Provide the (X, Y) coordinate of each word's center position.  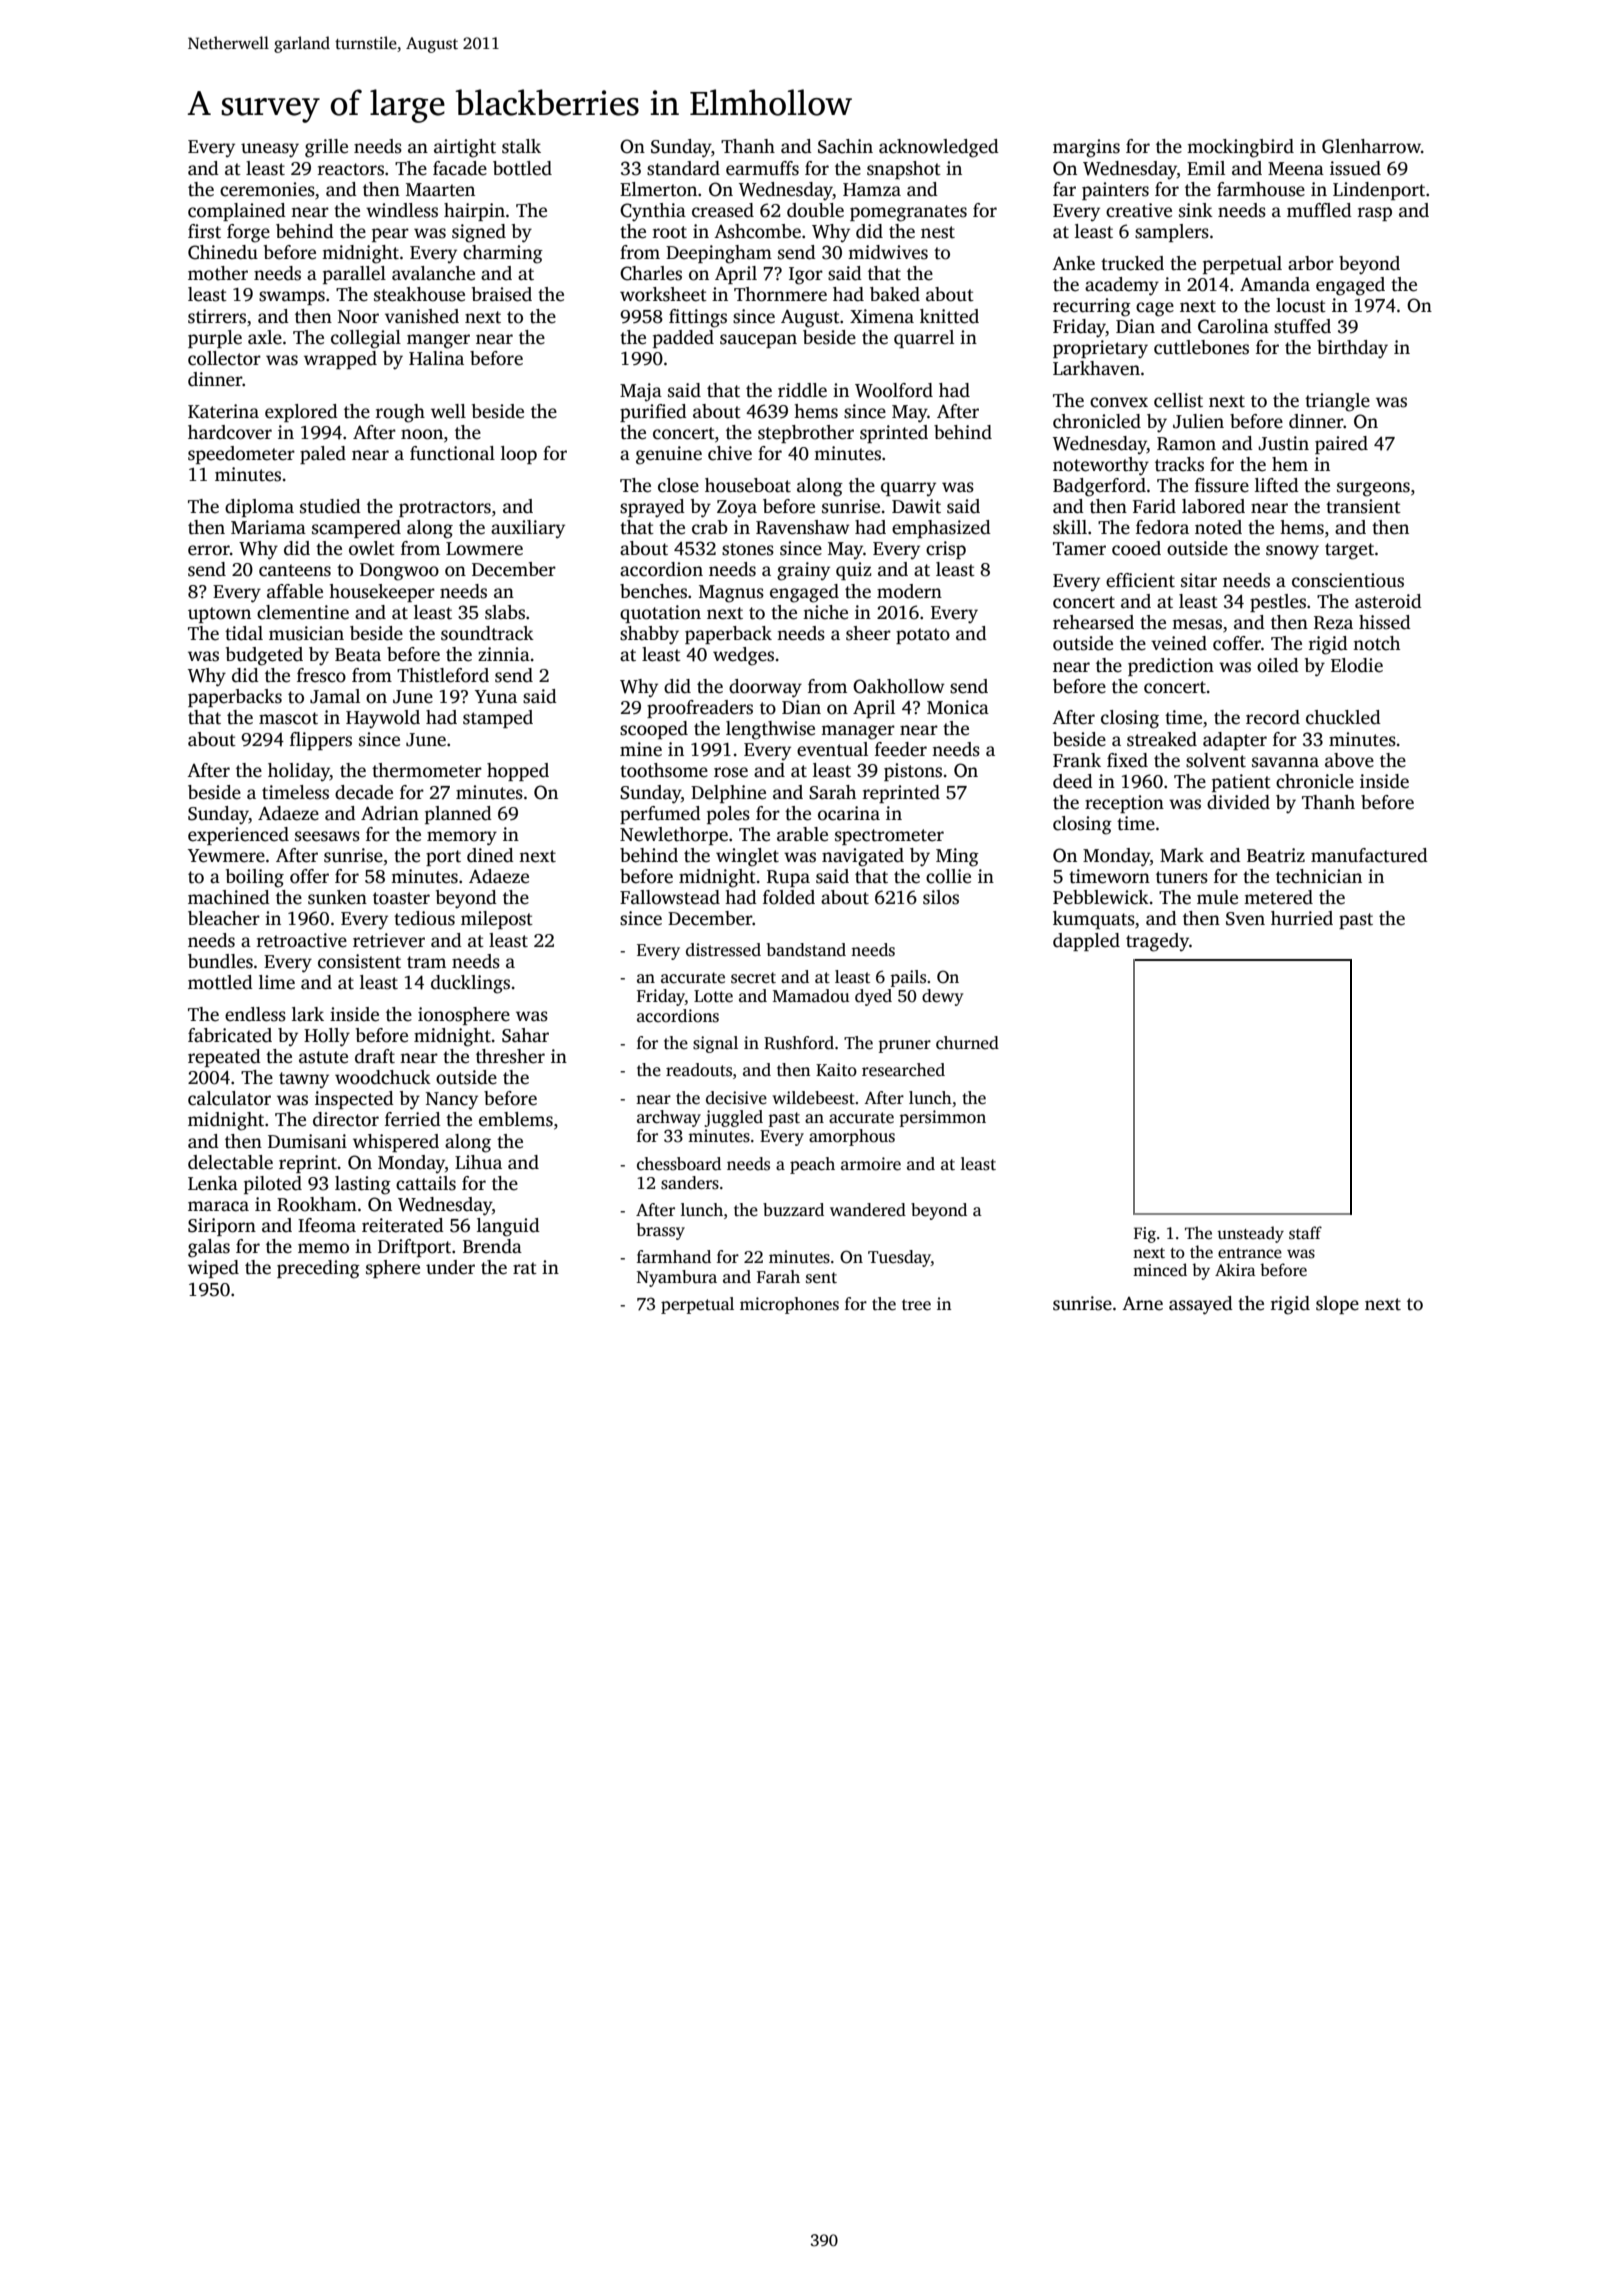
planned (458, 815)
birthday (1352, 349)
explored (301, 413)
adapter (1235, 741)
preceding (318, 1269)
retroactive (302, 940)
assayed (1201, 1305)
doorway (765, 688)
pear (390, 235)
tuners (1182, 877)
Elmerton (658, 189)
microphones (789, 1305)
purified (653, 413)
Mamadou (811, 996)
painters (1115, 191)
